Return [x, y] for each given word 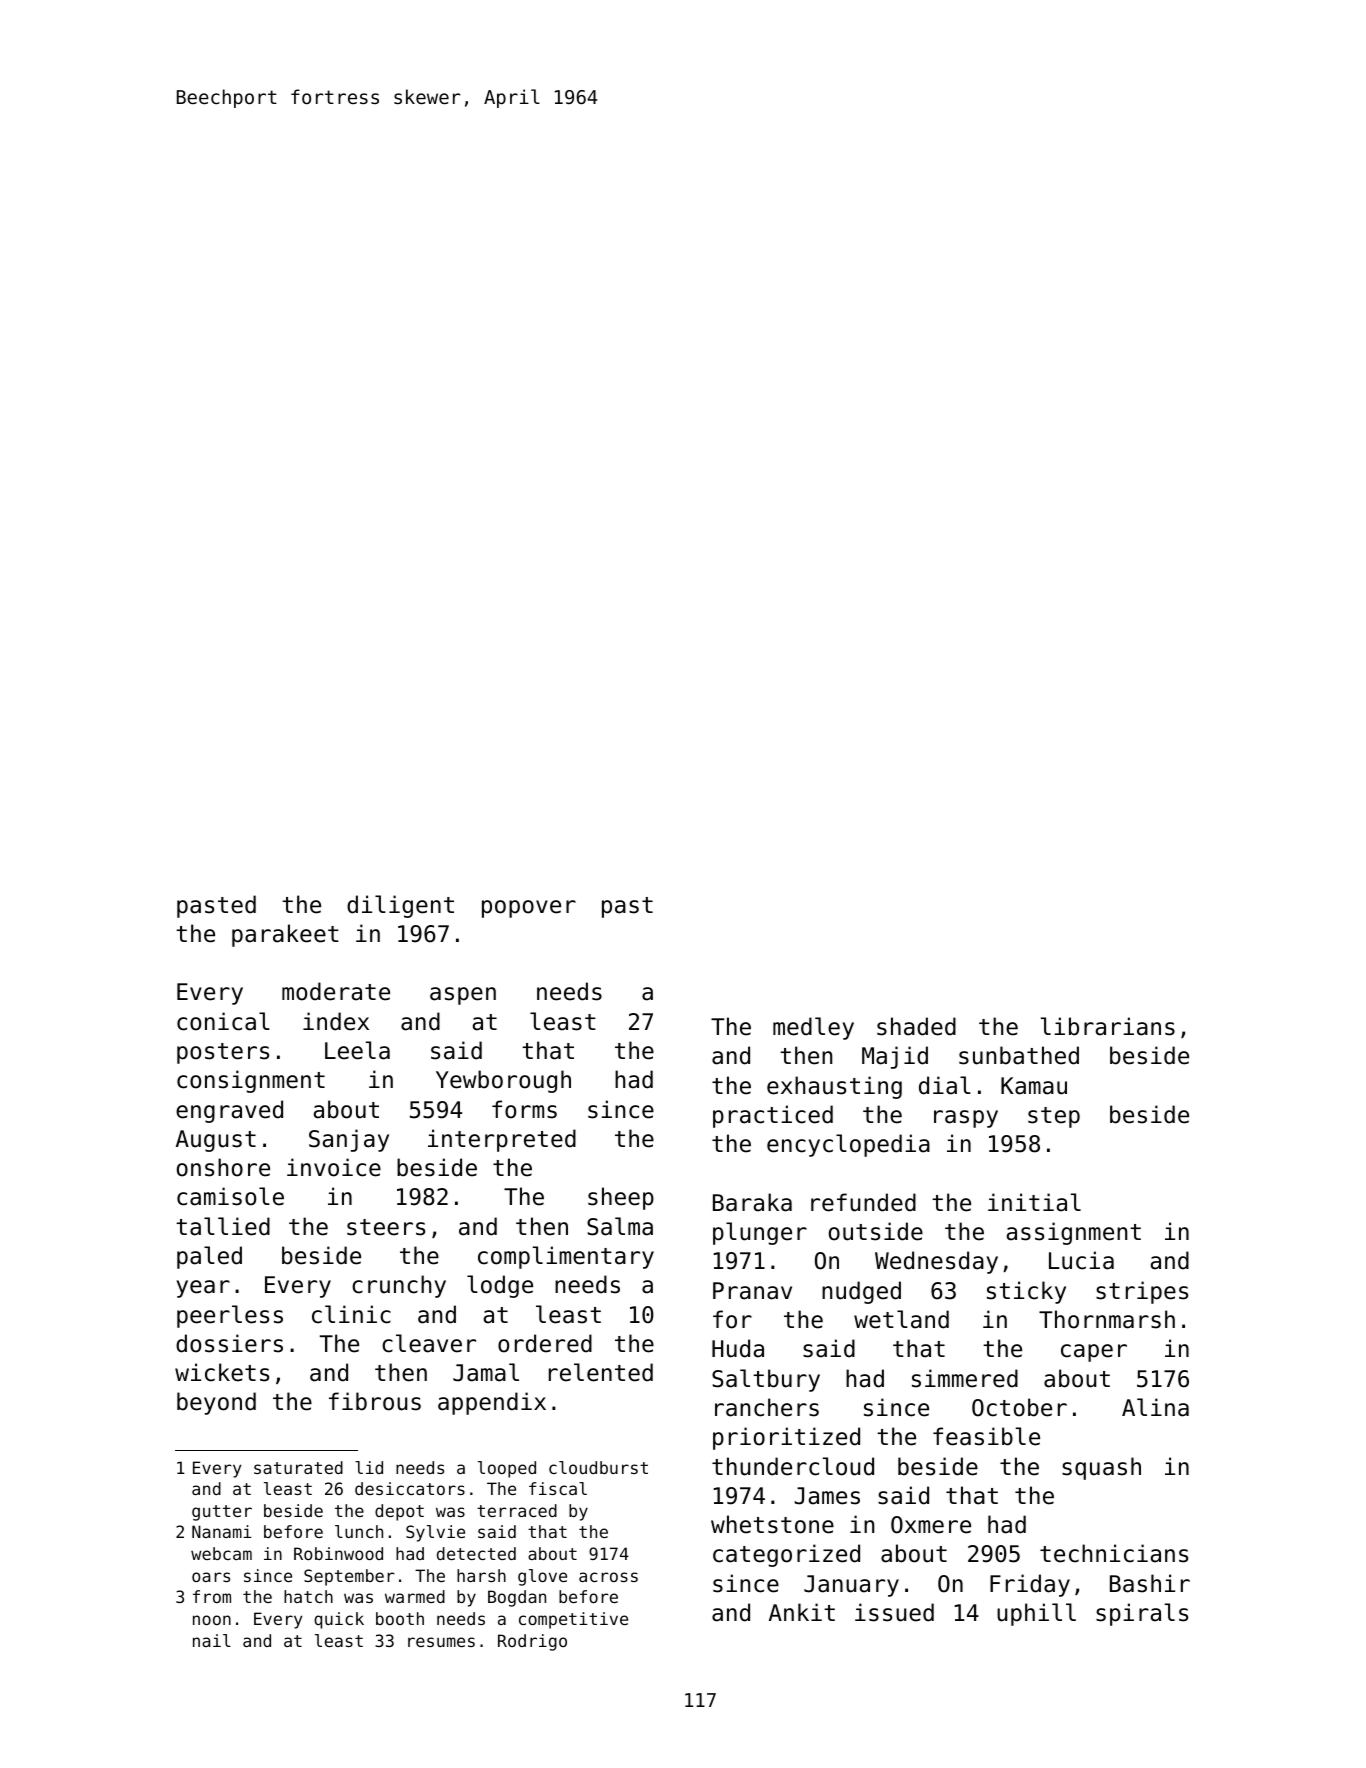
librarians [1108, 1026]
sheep [621, 1198]
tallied [223, 1226]
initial [1034, 1202]
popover [529, 909]
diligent [400, 906]
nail [212, 1640]
